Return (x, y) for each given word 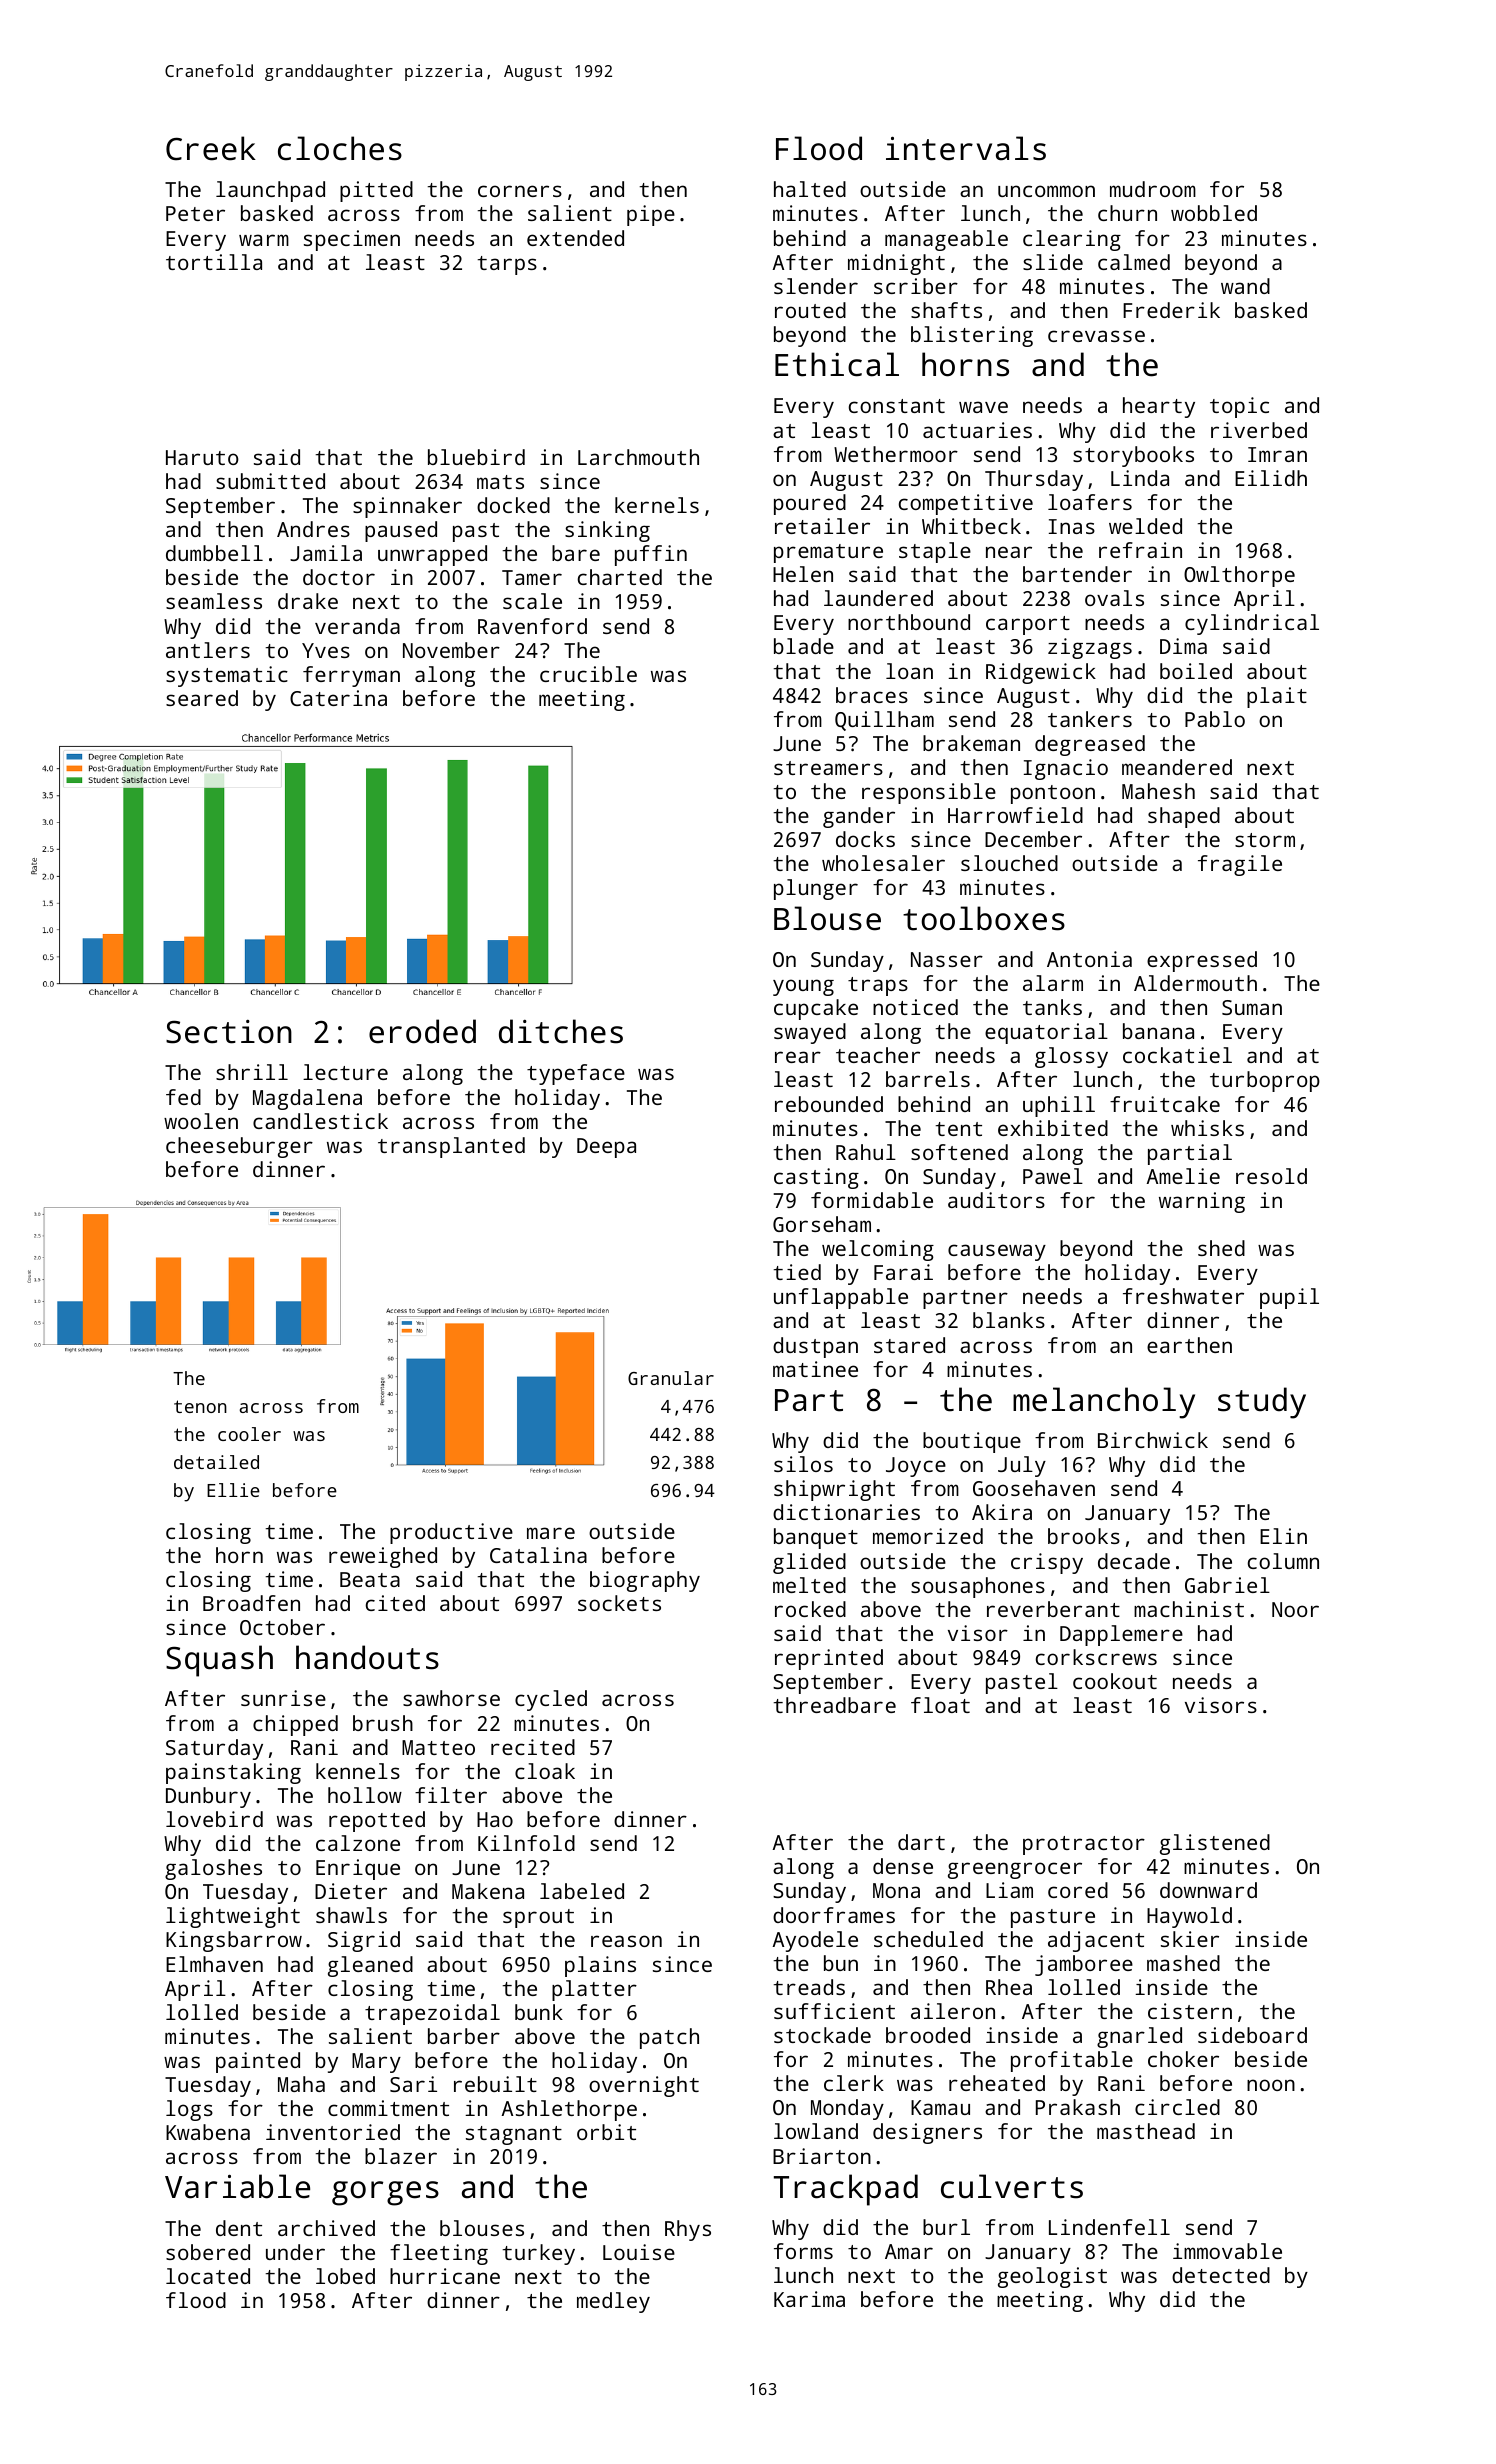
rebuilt (495, 2084)
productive (451, 1533)
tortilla (214, 262)
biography (645, 1581)
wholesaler (883, 863)
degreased (1090, 745)
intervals (966, 148)
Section (229, 1032)
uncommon (1046, 191)
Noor (1295, 1609)
